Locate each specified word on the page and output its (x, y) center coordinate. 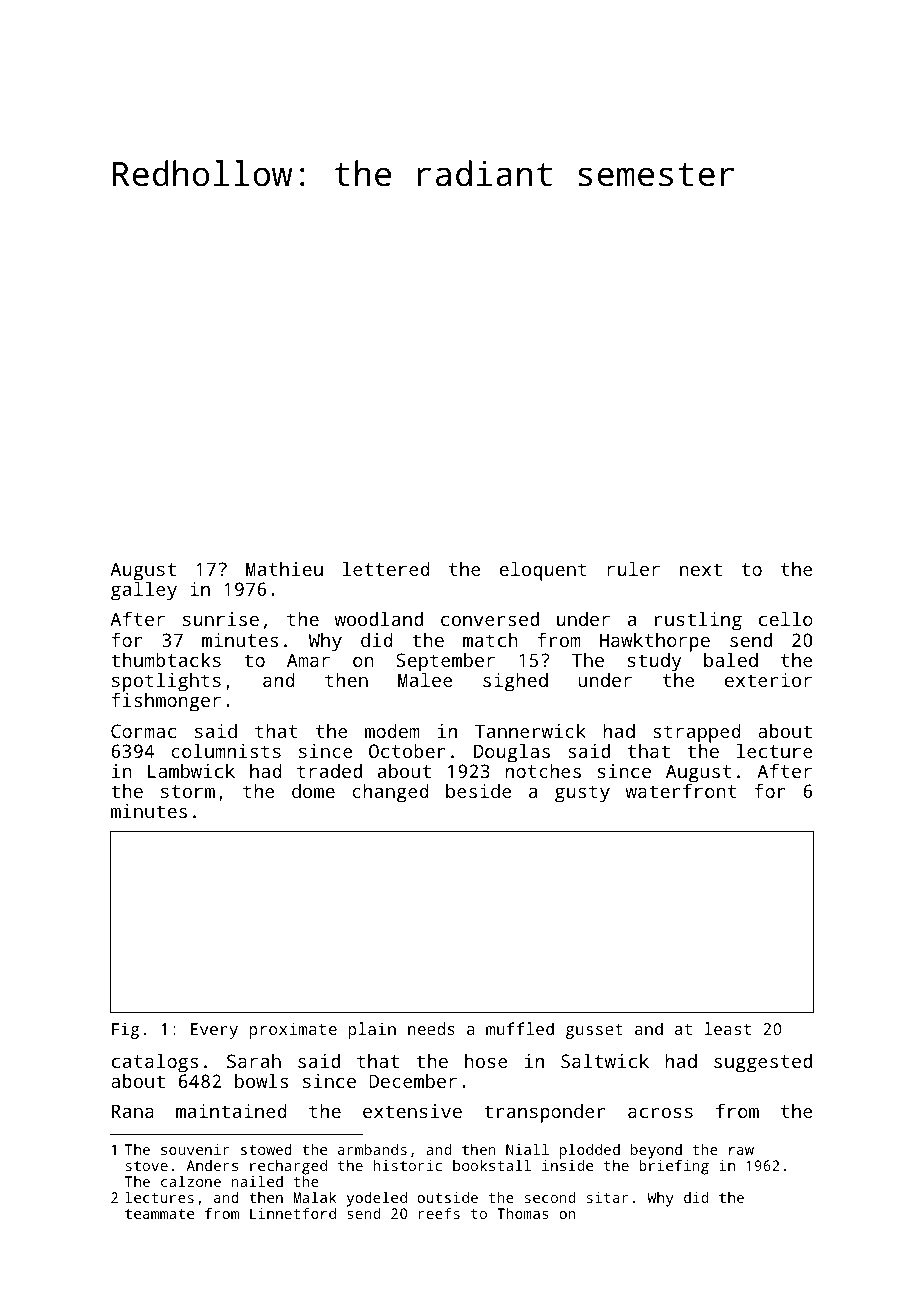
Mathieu (284, 569)
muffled (520, 1028)
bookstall (492, 1165)
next (701, 569)
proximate (293, 1030)
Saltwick (605, 1061)
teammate (159, 1214)
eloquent (543, 571)
